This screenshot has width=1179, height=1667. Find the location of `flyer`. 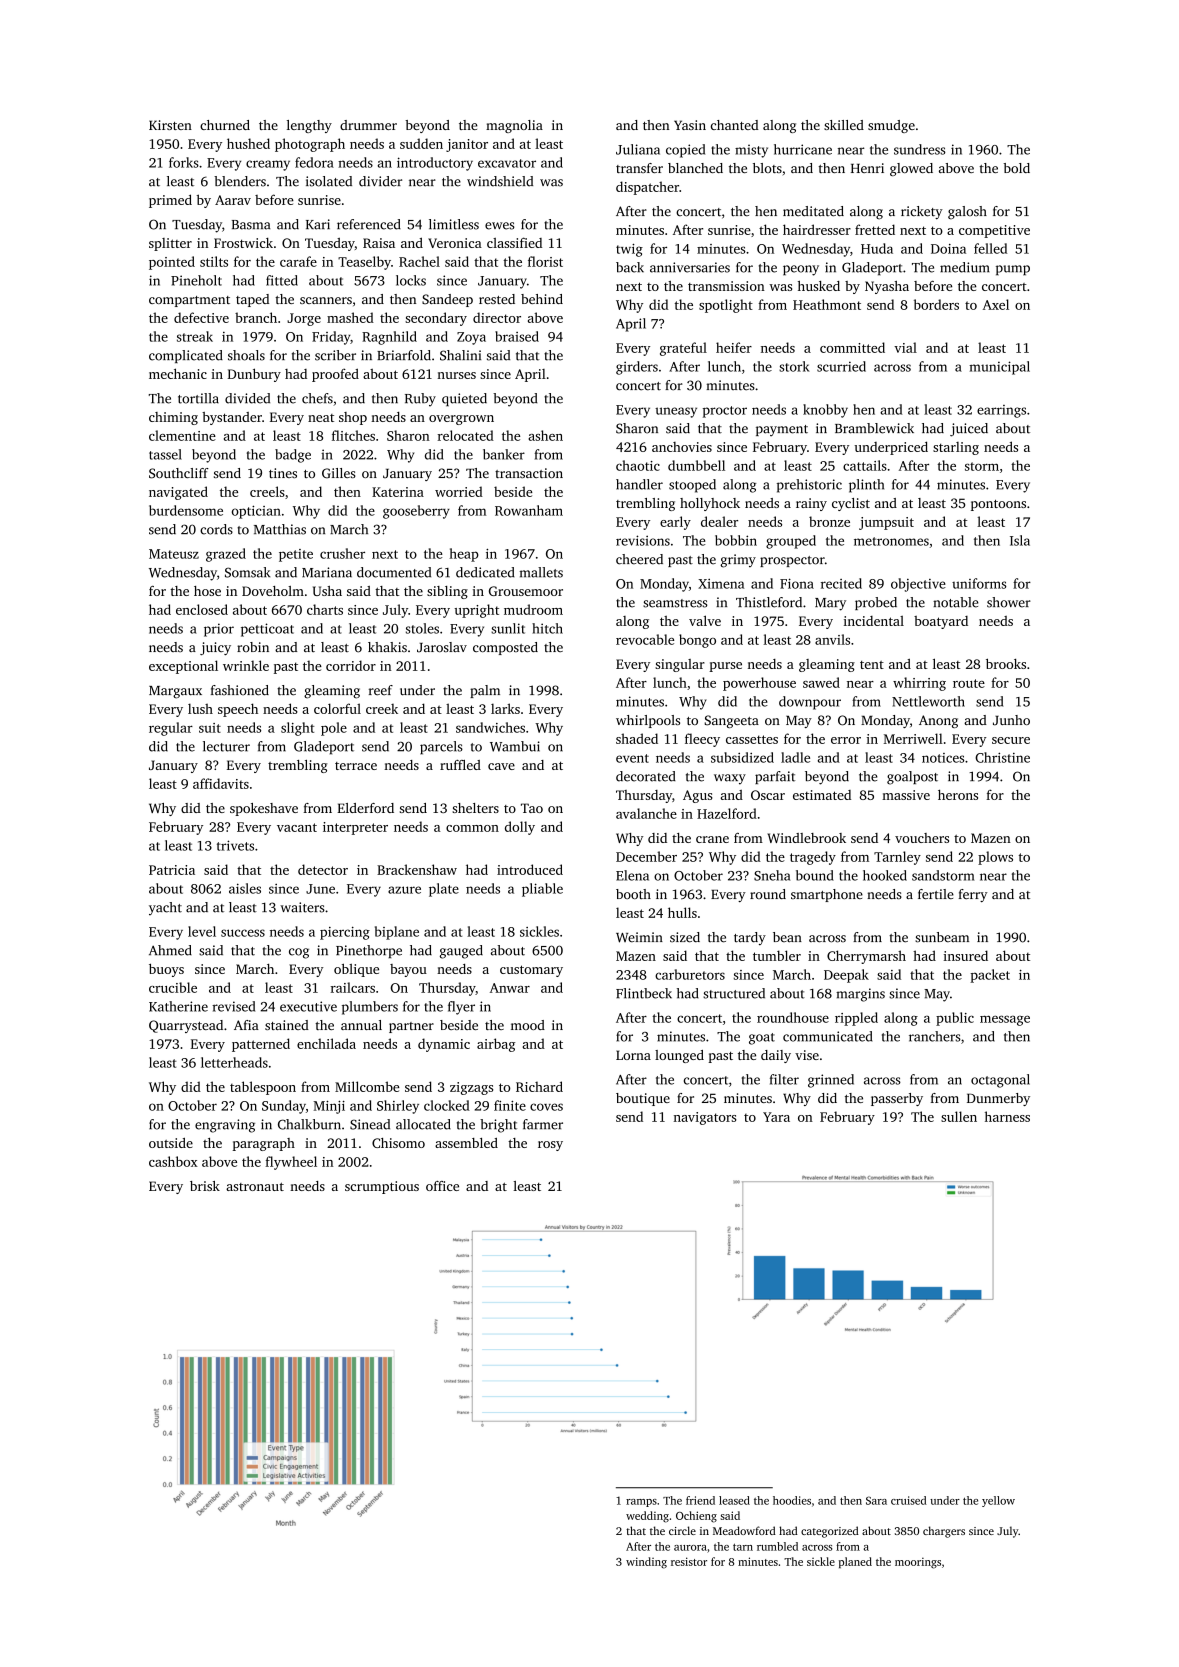

flyer is located at coordinates (461, 1008).
